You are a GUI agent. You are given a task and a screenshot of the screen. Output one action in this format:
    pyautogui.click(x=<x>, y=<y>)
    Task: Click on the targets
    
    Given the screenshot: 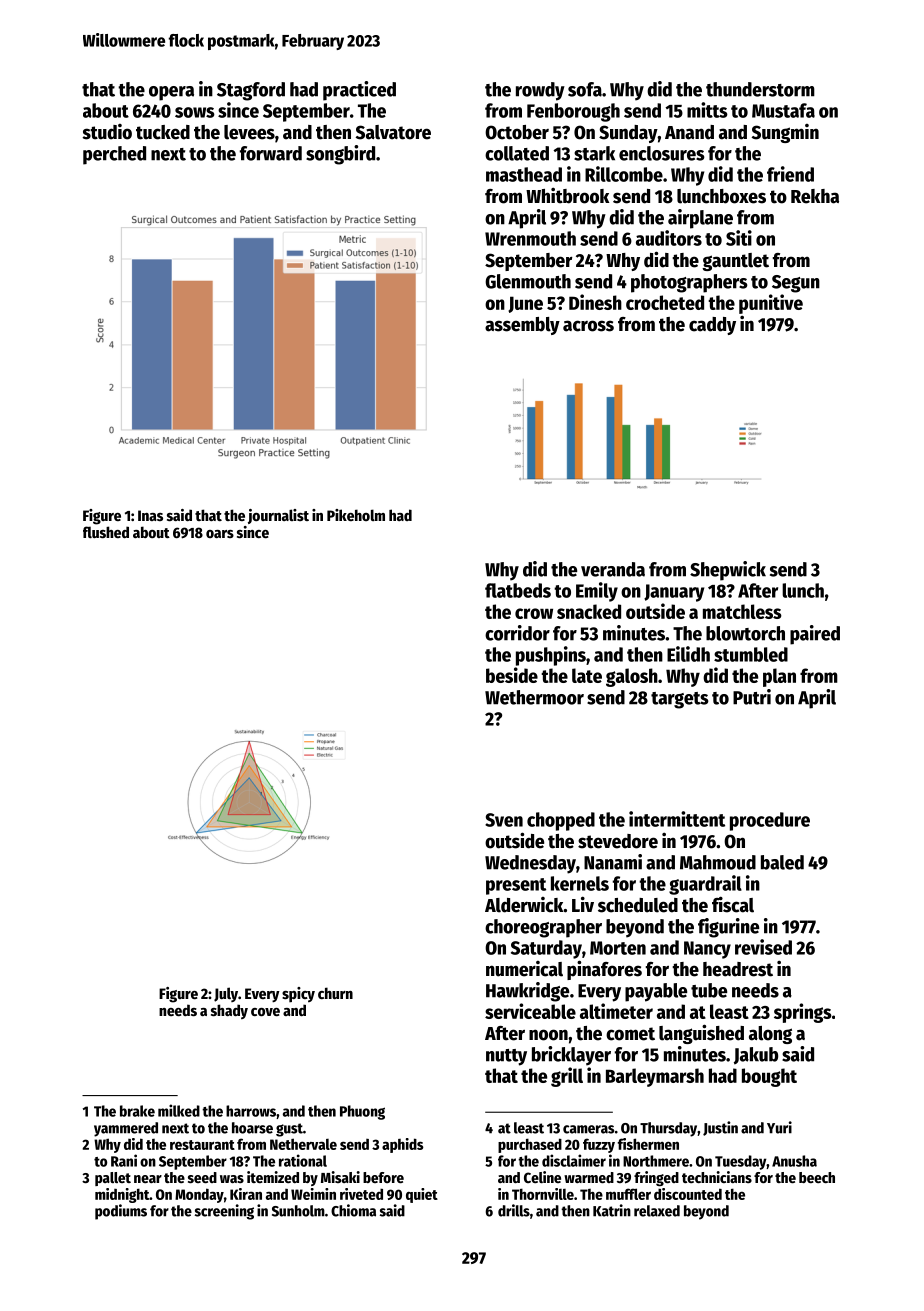 What is the action you would take?
    pyautogui.click(x=680, y=700)
